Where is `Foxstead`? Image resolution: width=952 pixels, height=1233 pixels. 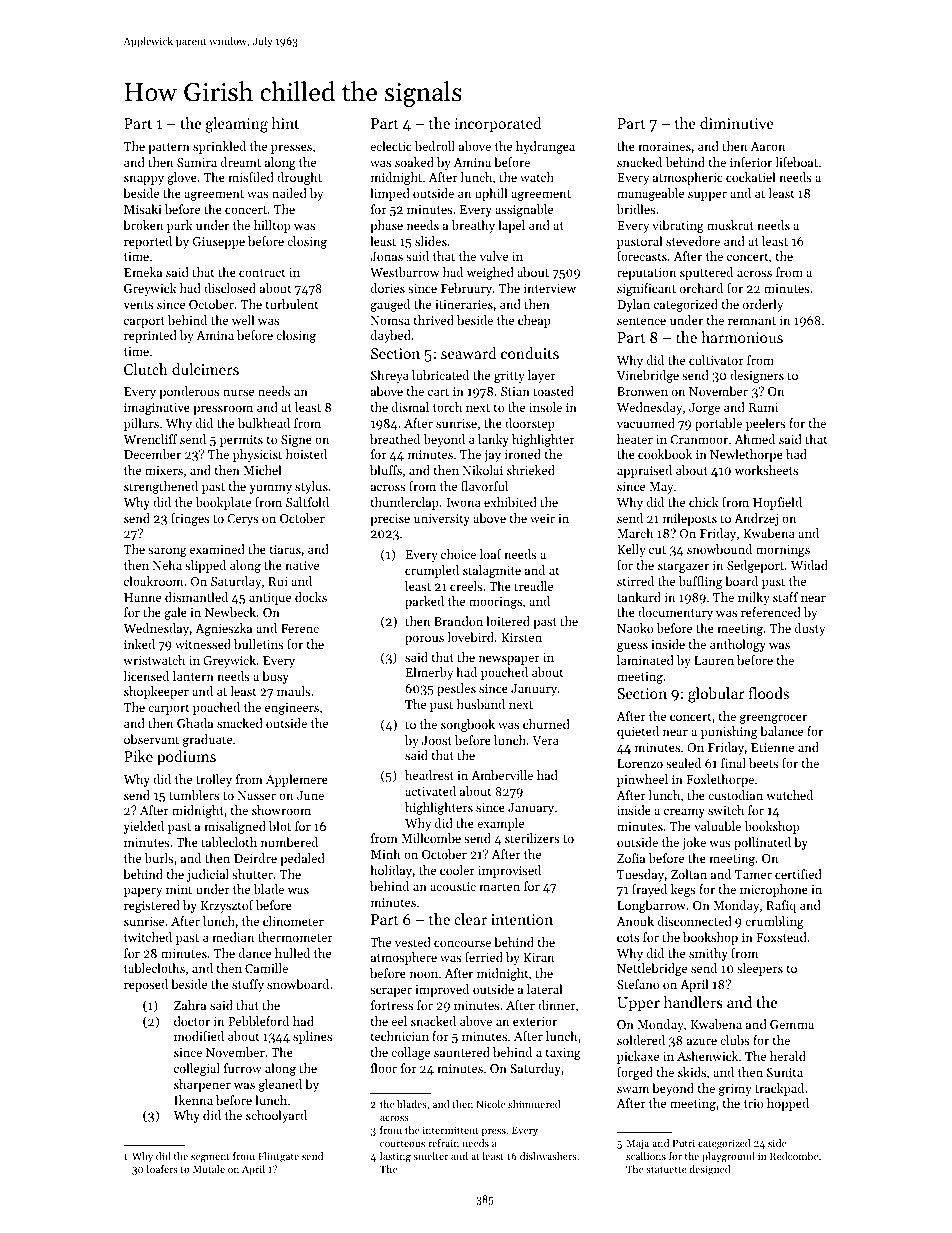
Foxstead is located at coordinates (781, 937).
